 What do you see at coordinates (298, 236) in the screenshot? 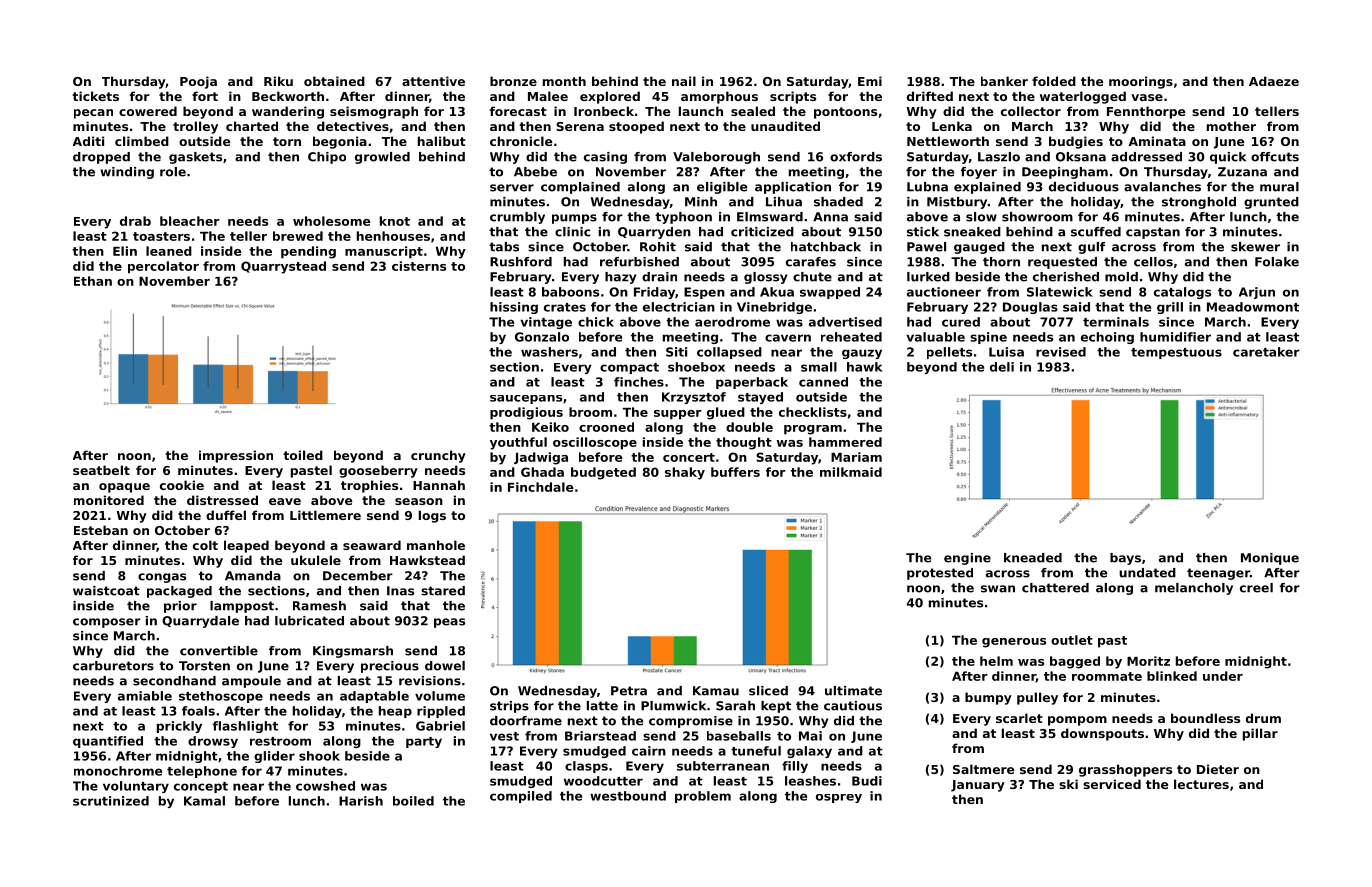
I see `brewed` at bounding box center [298, 236].
